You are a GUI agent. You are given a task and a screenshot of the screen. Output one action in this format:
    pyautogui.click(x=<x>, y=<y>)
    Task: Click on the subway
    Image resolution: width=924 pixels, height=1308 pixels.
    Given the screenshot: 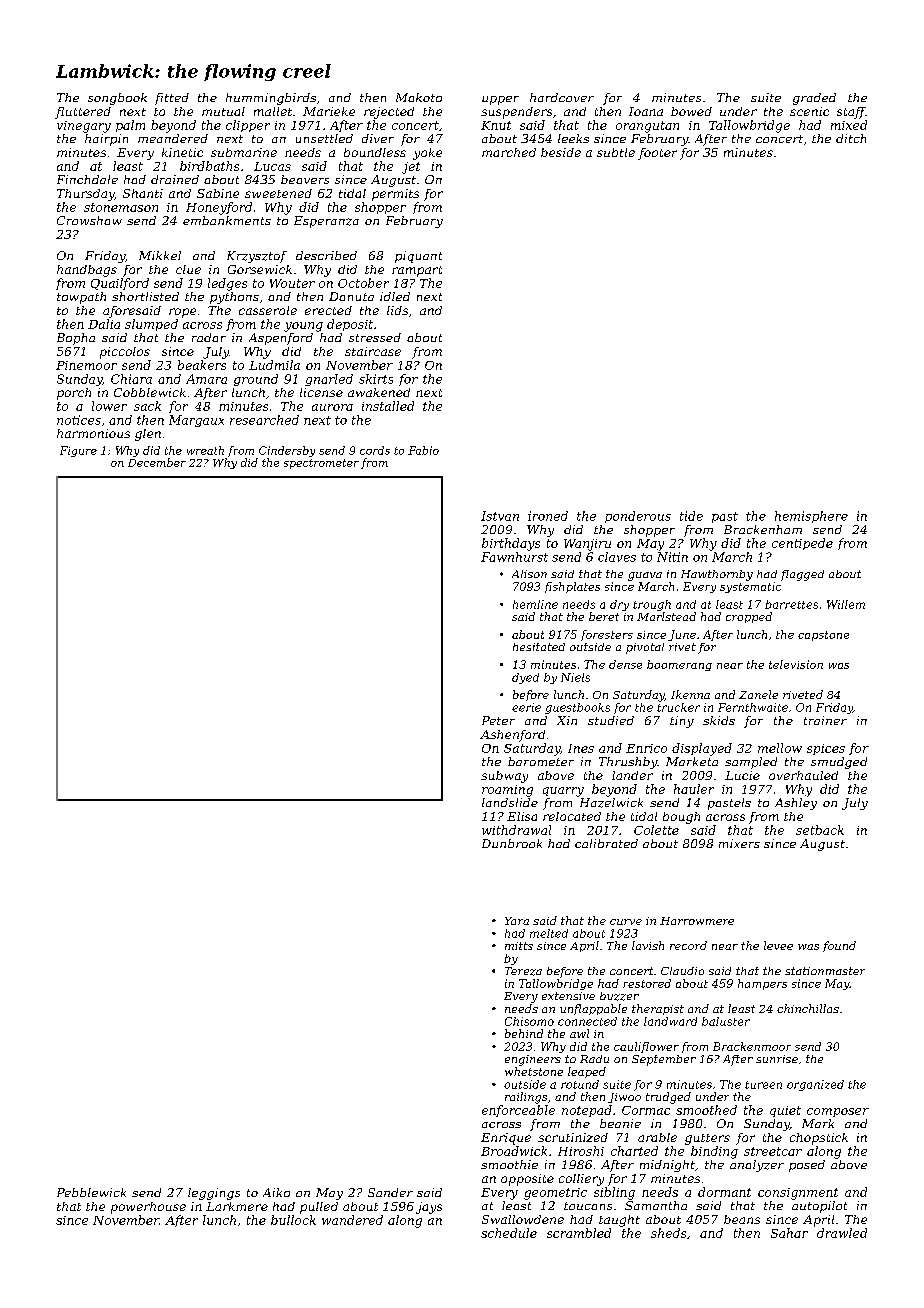 What is the action you would take?
    pyautogui.click(x=504, y=777)
